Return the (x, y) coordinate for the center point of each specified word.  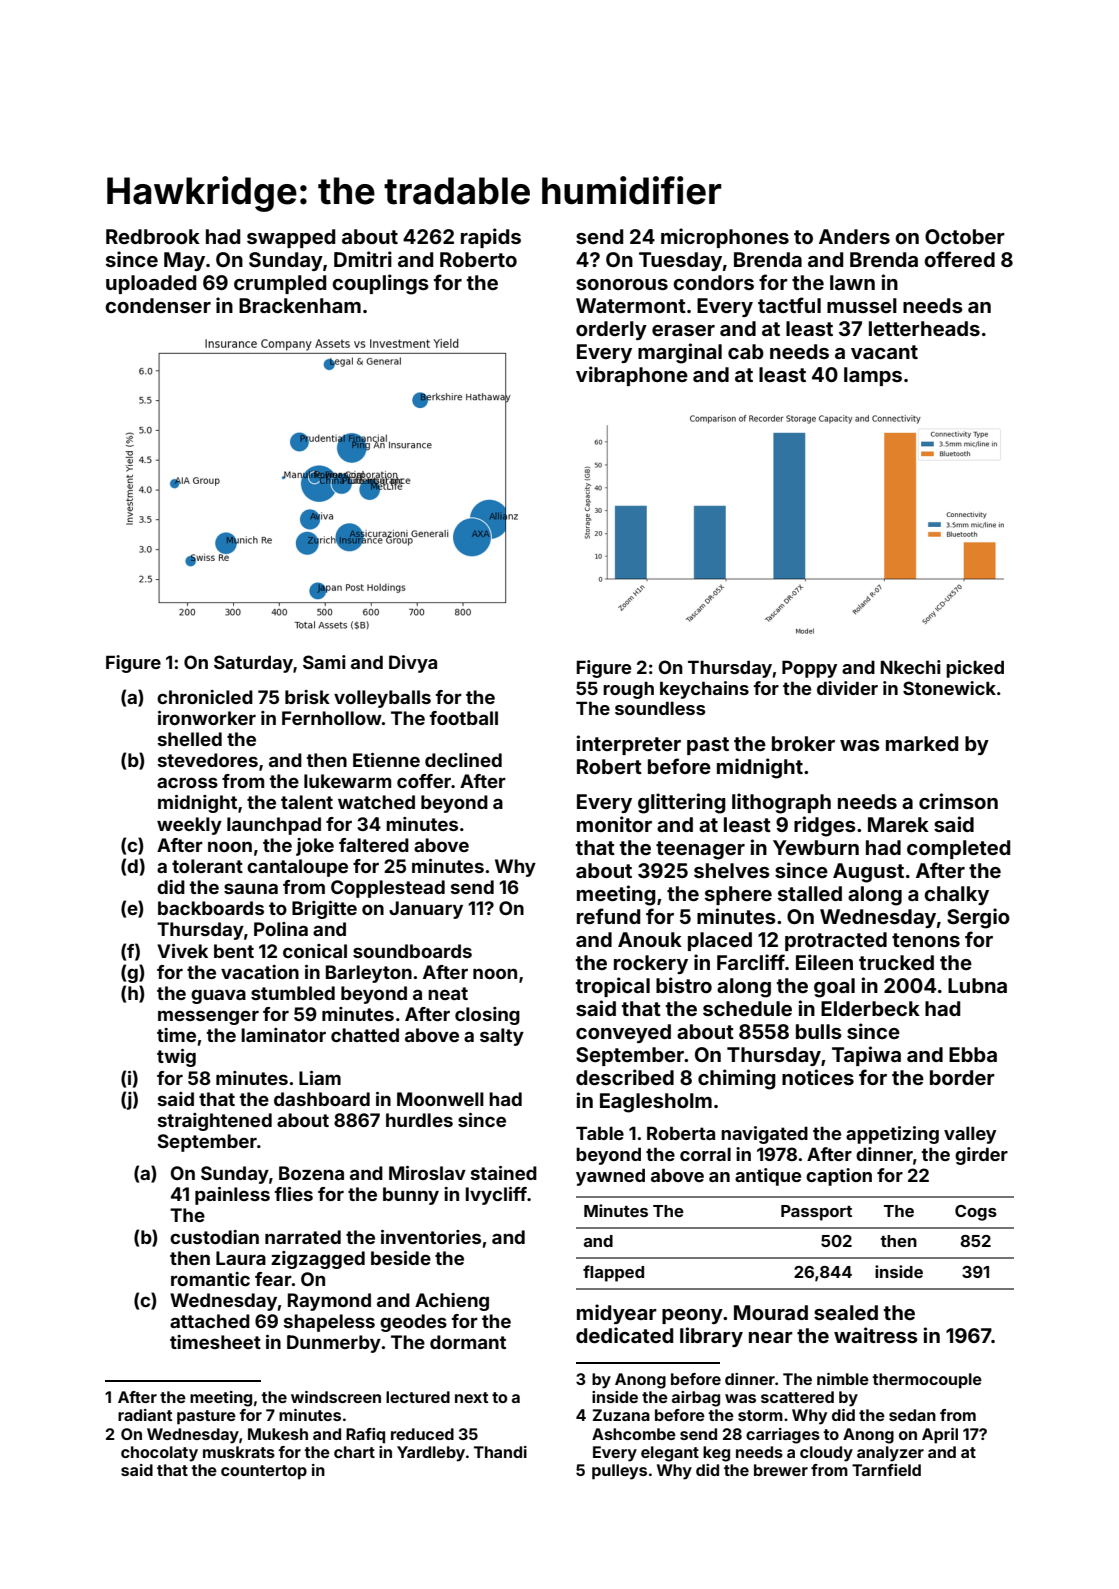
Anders (854, 236)
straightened (215, 1122)
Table (600, 1133)
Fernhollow (332, 718)
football (464, 718)
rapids (491, 238)
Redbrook (153, 236)
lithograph (781, 803)
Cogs (976, 1213)
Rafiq (365, 1436)
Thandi (500, 1452)
